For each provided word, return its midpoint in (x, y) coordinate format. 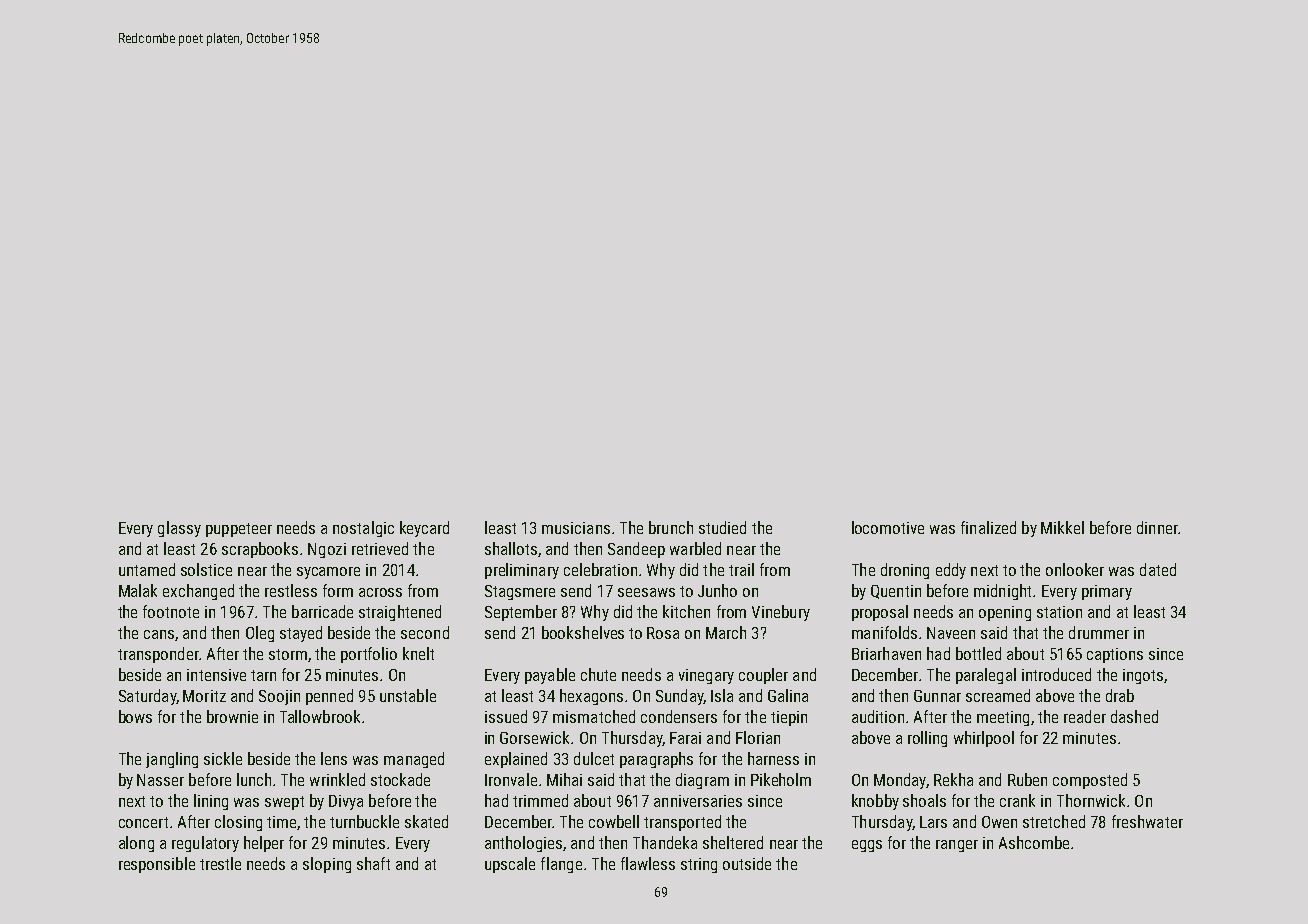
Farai (685, 738)
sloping (327, 865)
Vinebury (781, 613)
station (1059, 612)
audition (878, 716)
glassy (179, 529)
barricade (322, 611)
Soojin (279, 697)
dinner (1157, 527)
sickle (223, 758)
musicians (576, 528)
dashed (1134, 716)
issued (506, 716)
